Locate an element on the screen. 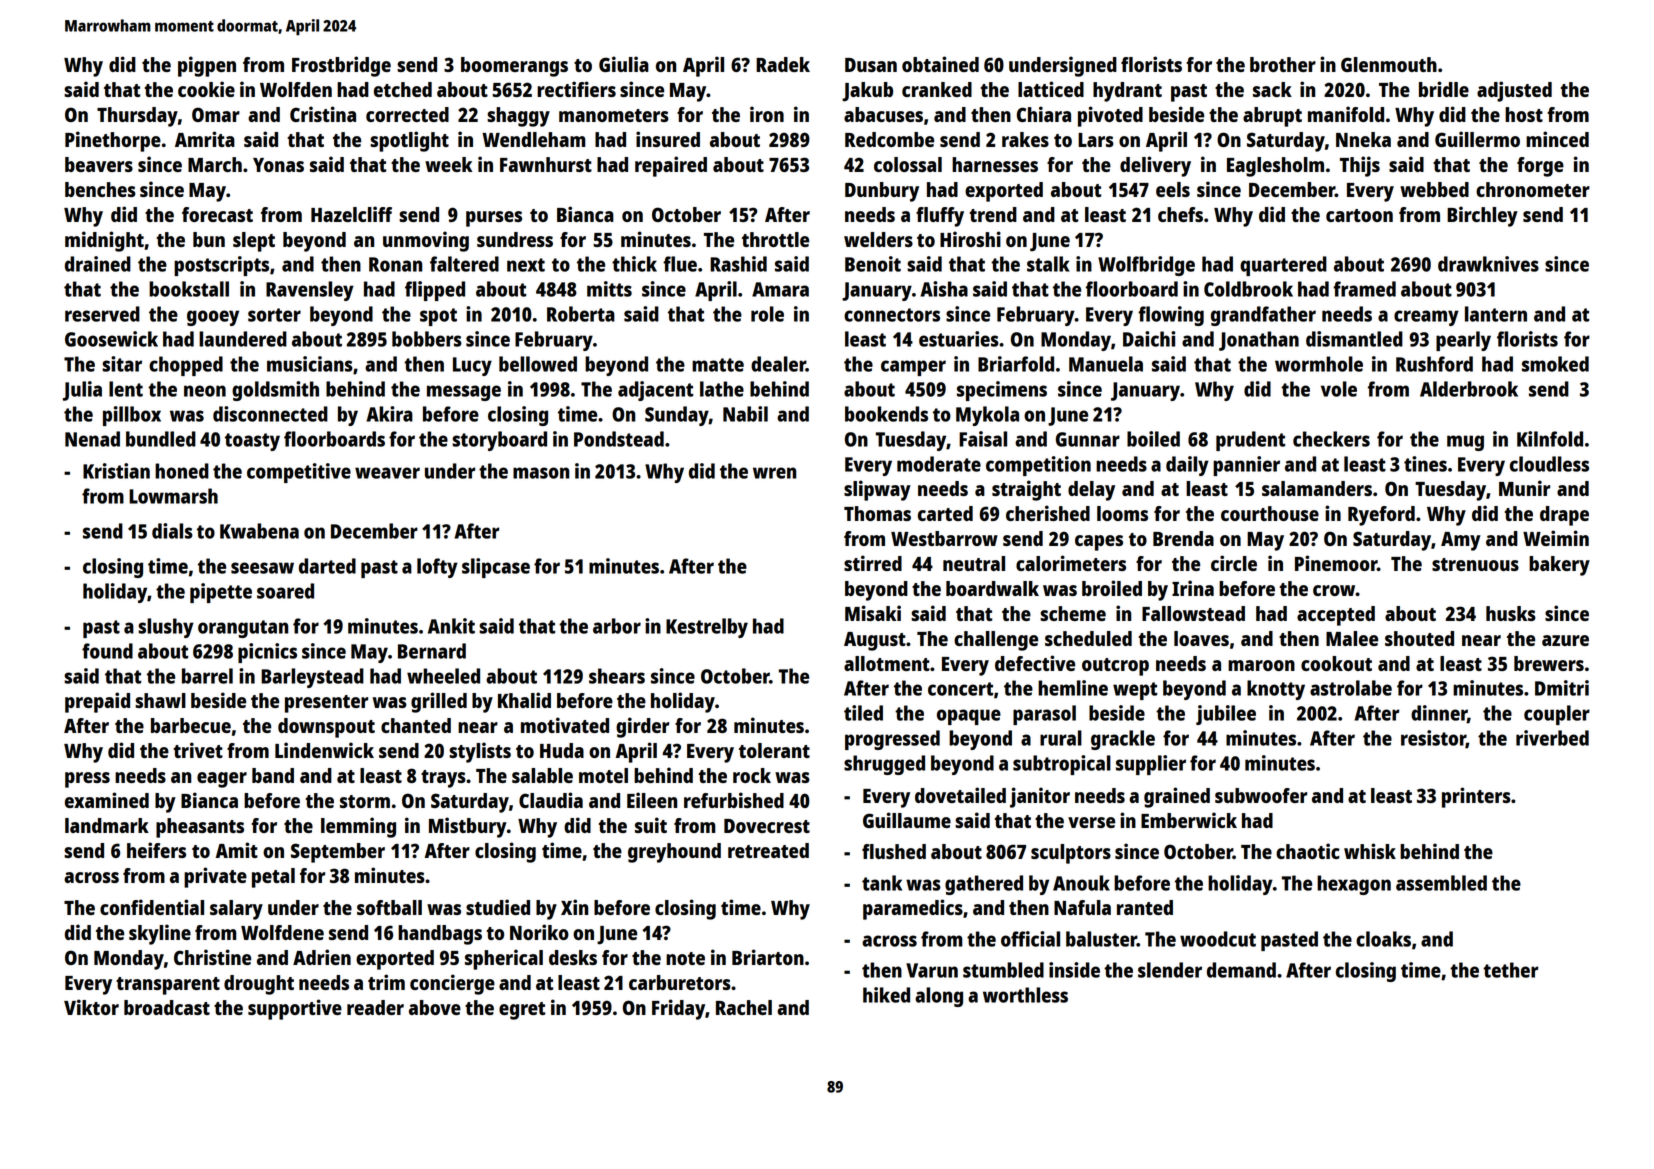  insured is located at coordinates (668, 139).
